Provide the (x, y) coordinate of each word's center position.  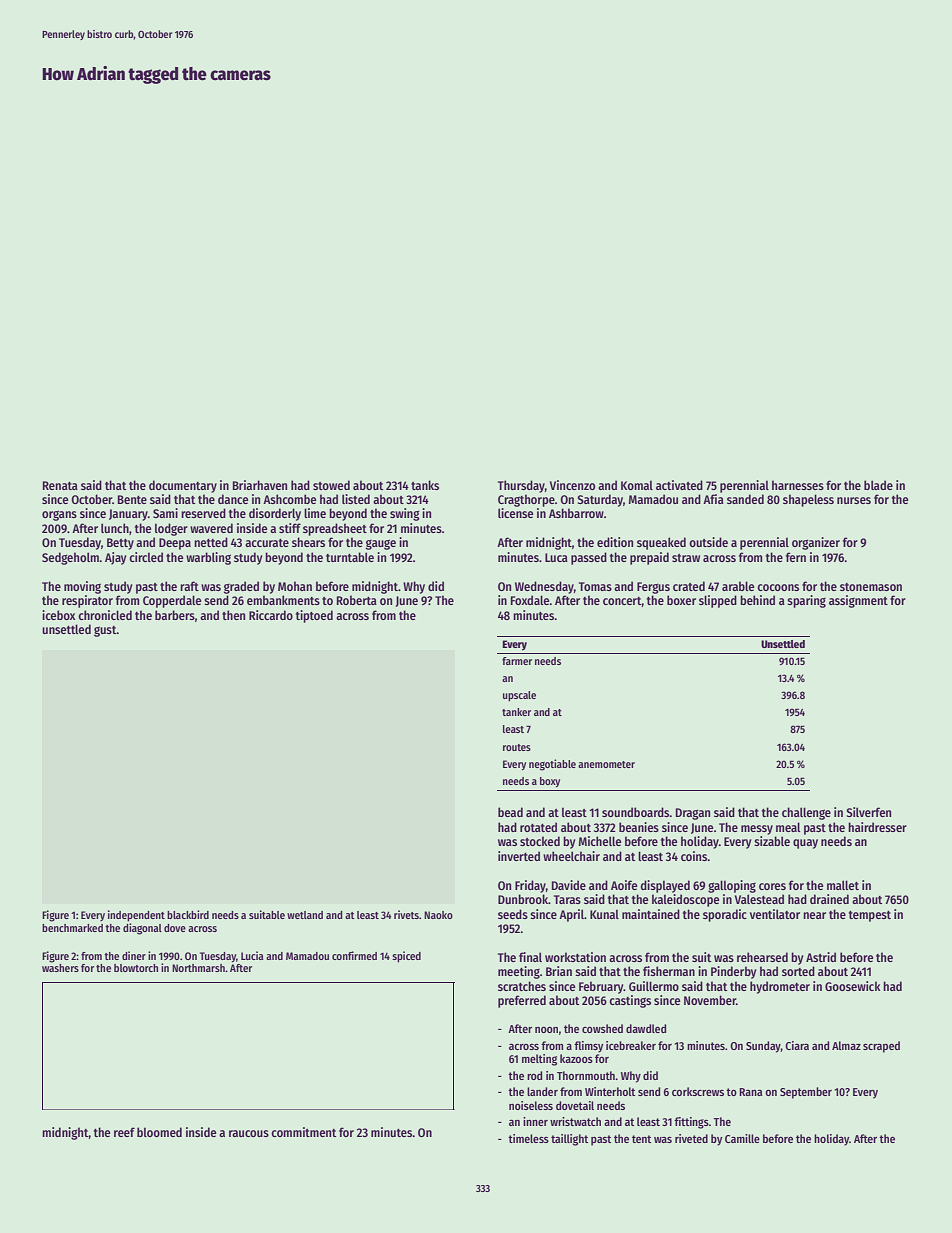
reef (124, 1132)
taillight (569, 1140)
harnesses (798, 485)
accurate (267, 543)
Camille (742, 1138)
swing (405, 514)
